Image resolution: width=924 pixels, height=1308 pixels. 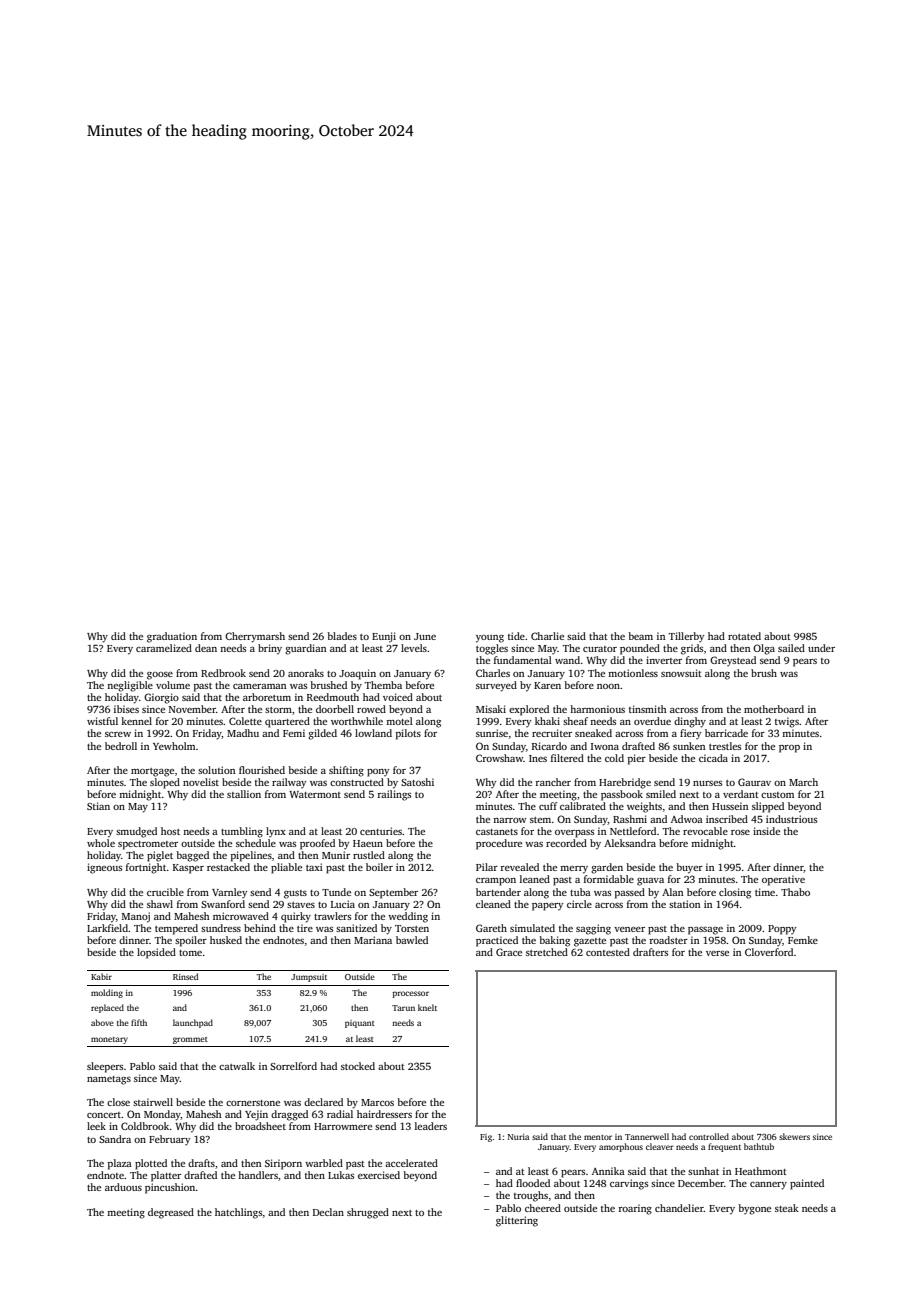 What do you see at coordinates (686, 637) in the page?
I see `Tillerby` at bounding box center [686, 637].
